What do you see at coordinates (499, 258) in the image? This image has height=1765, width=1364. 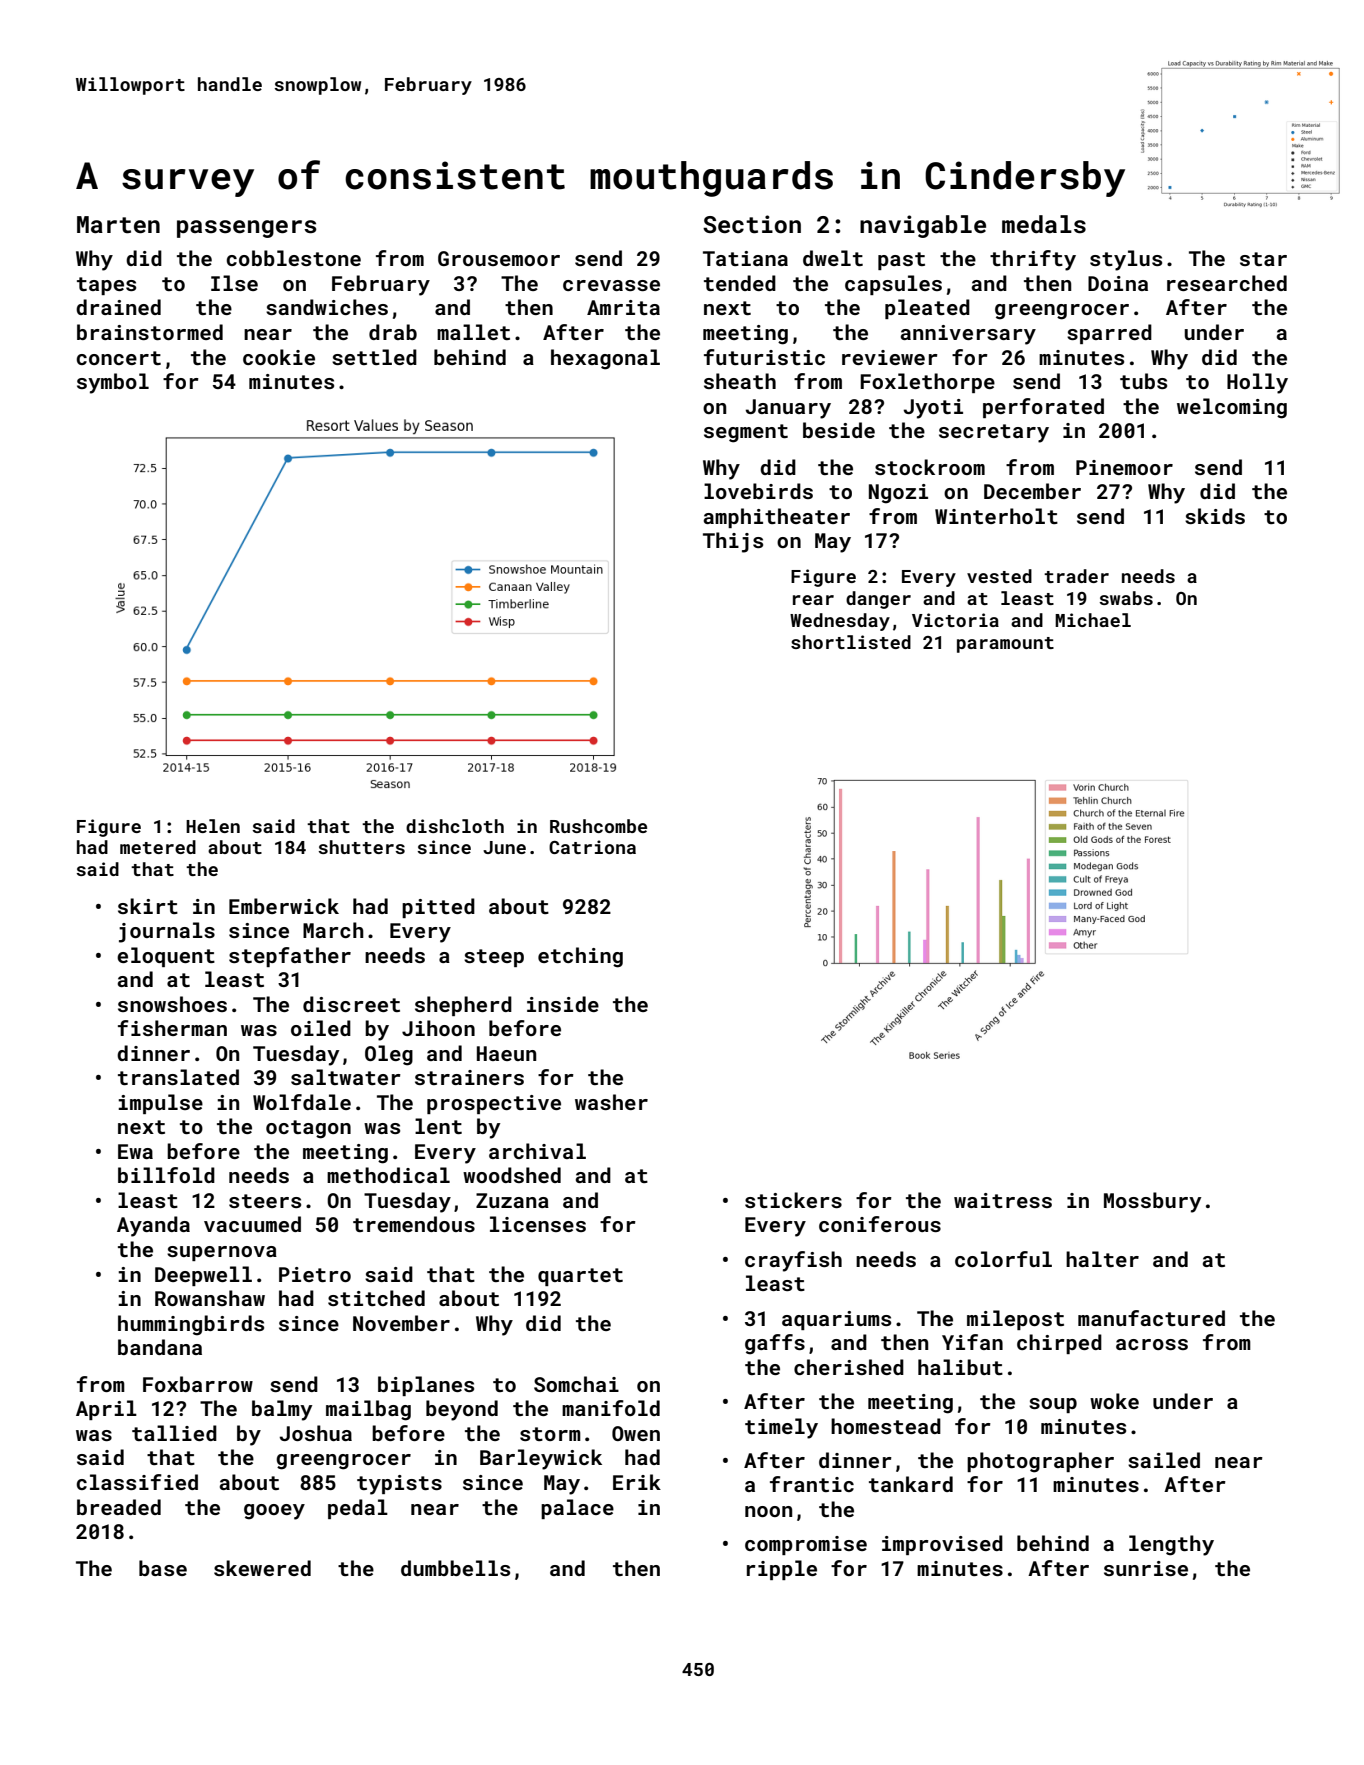 I see `Grousemoor` at bounding box center [499, 258].
